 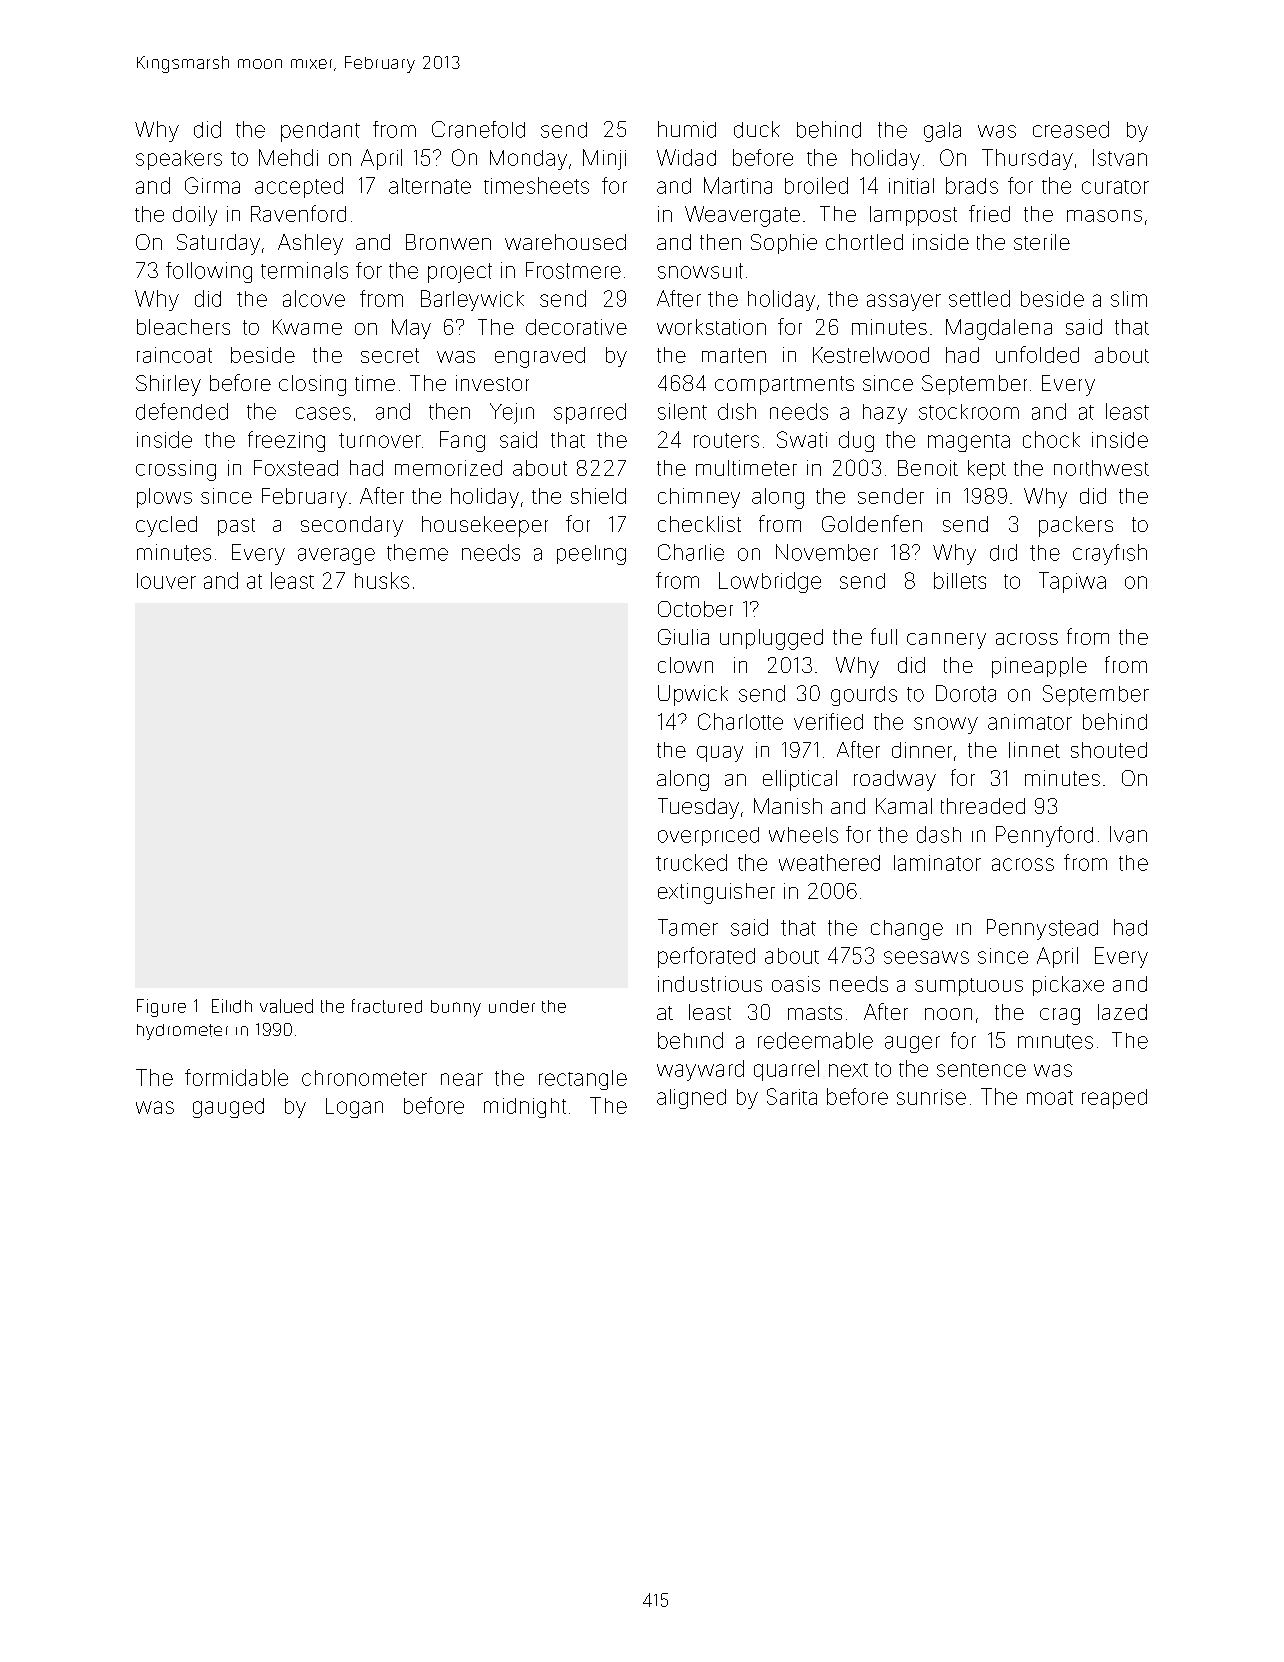 What do you see at coordinates (737, 411) in the screenshot?
I see `dish` at bounding box center [737, 411].
